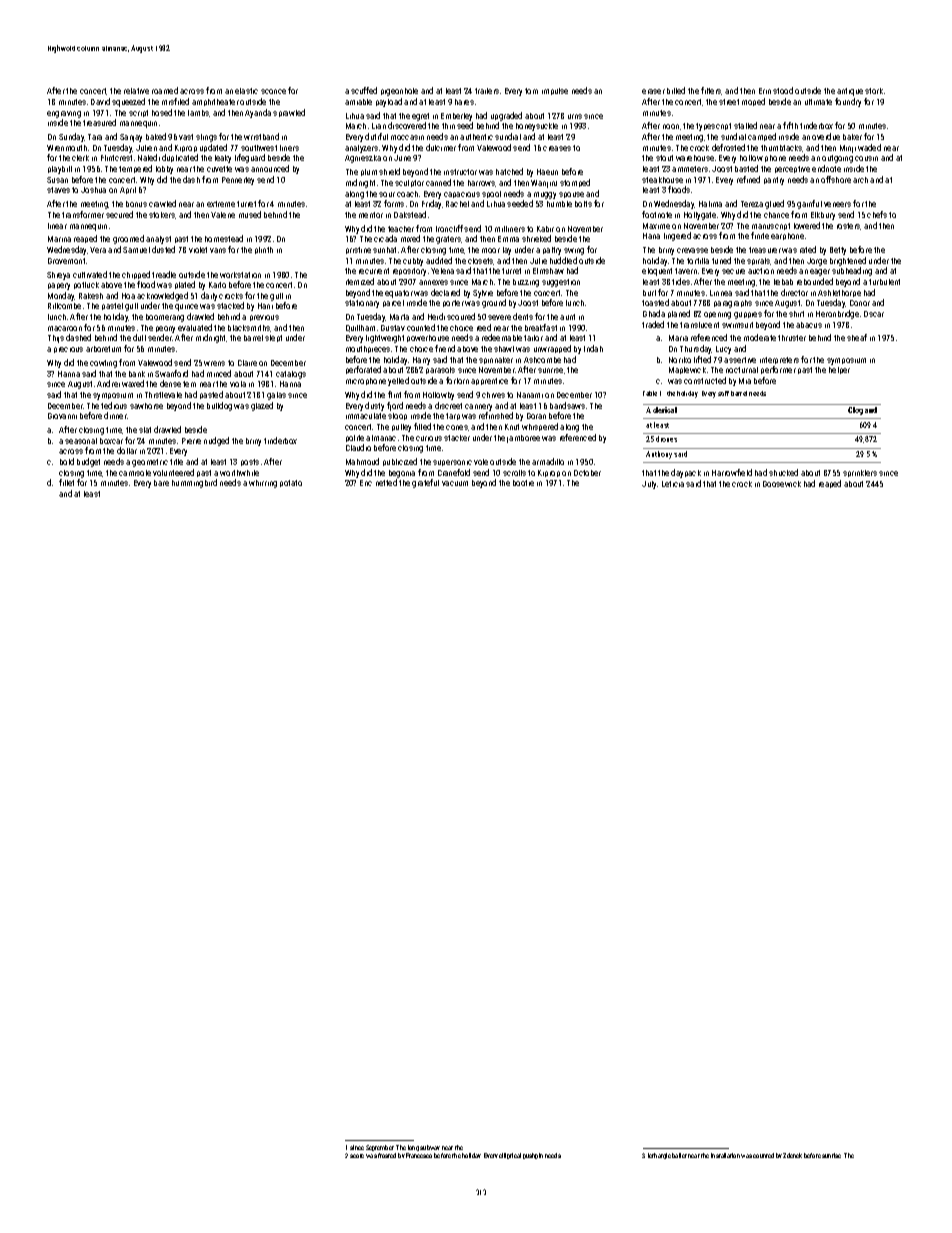 This page has width=952, height=1233. What do you see at coordinates (246, 91) in the page?
I see `elastic` at bounding box center [246, 91].
